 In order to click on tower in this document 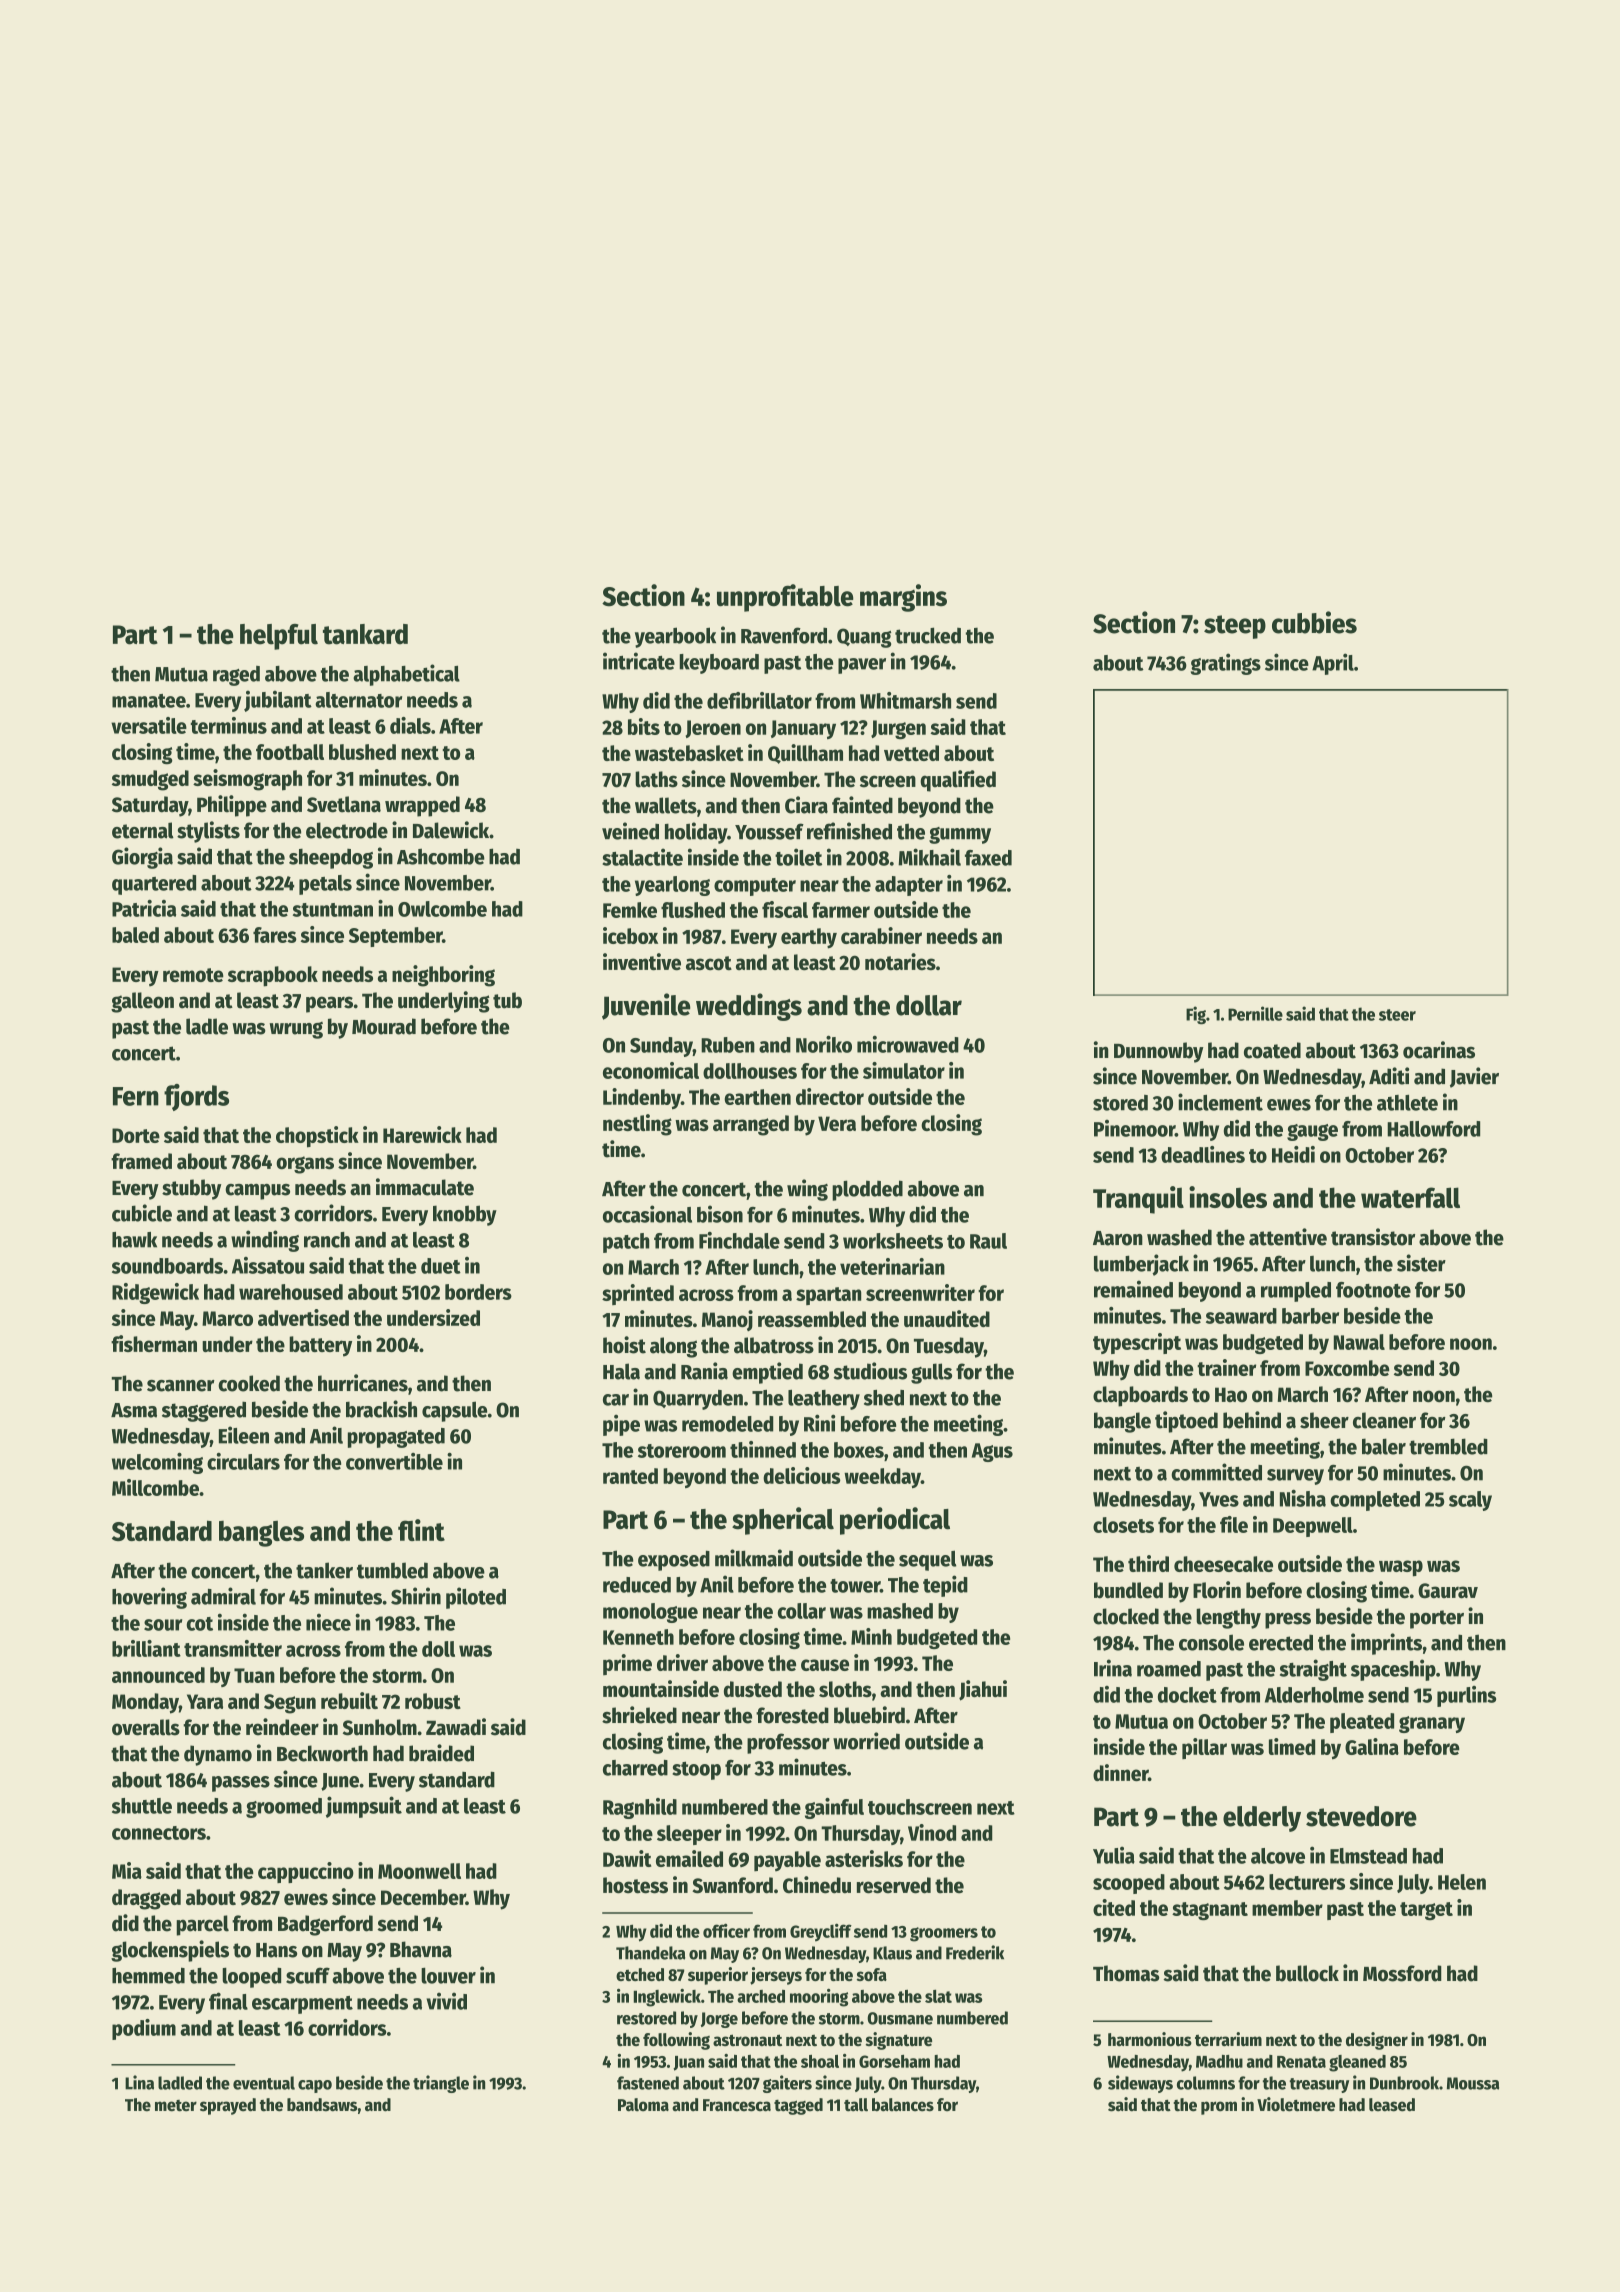, I will do `click(855, 1586)`.
